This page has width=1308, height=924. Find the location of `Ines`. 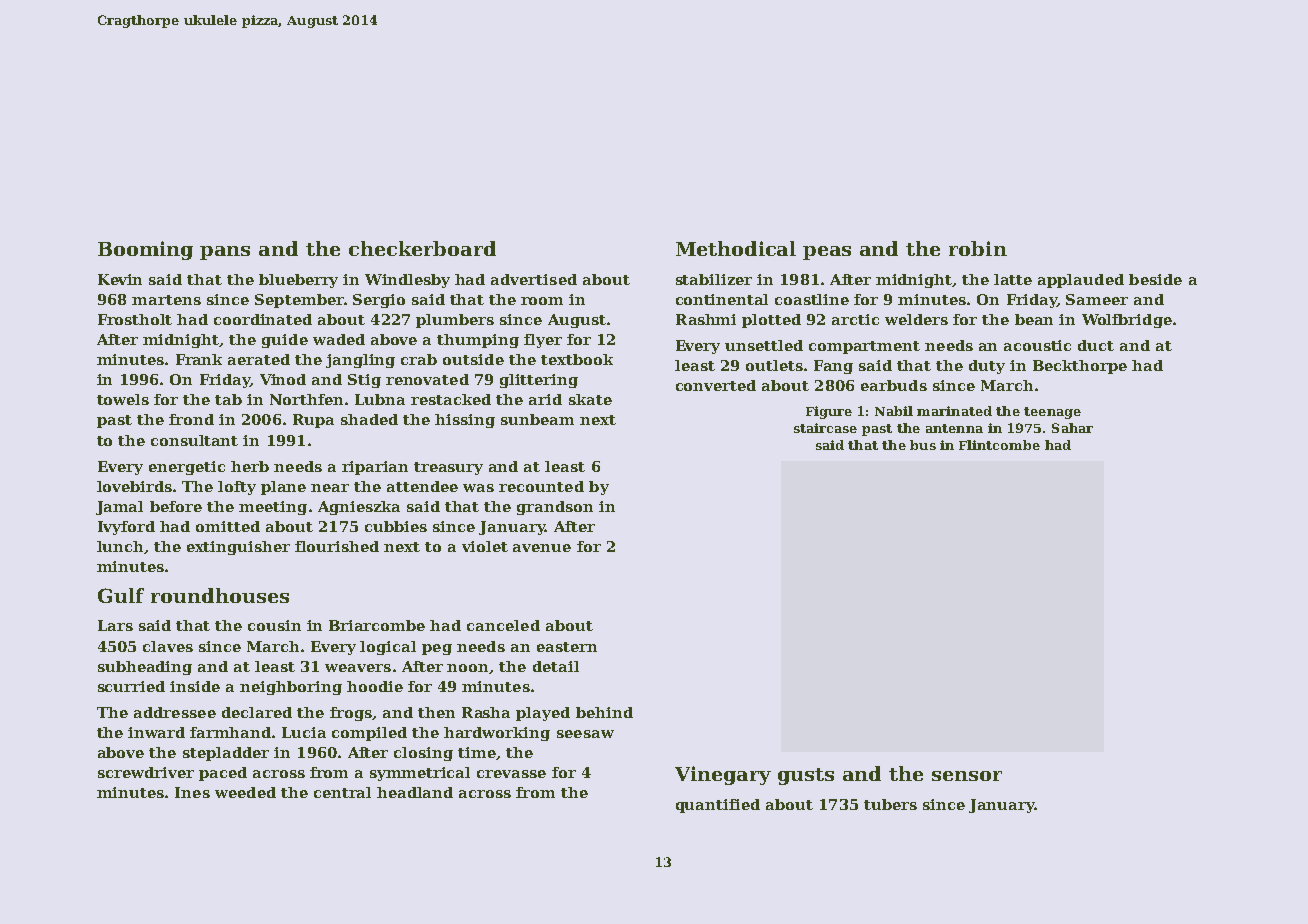

Ines is located at coordinates (192, 792).
